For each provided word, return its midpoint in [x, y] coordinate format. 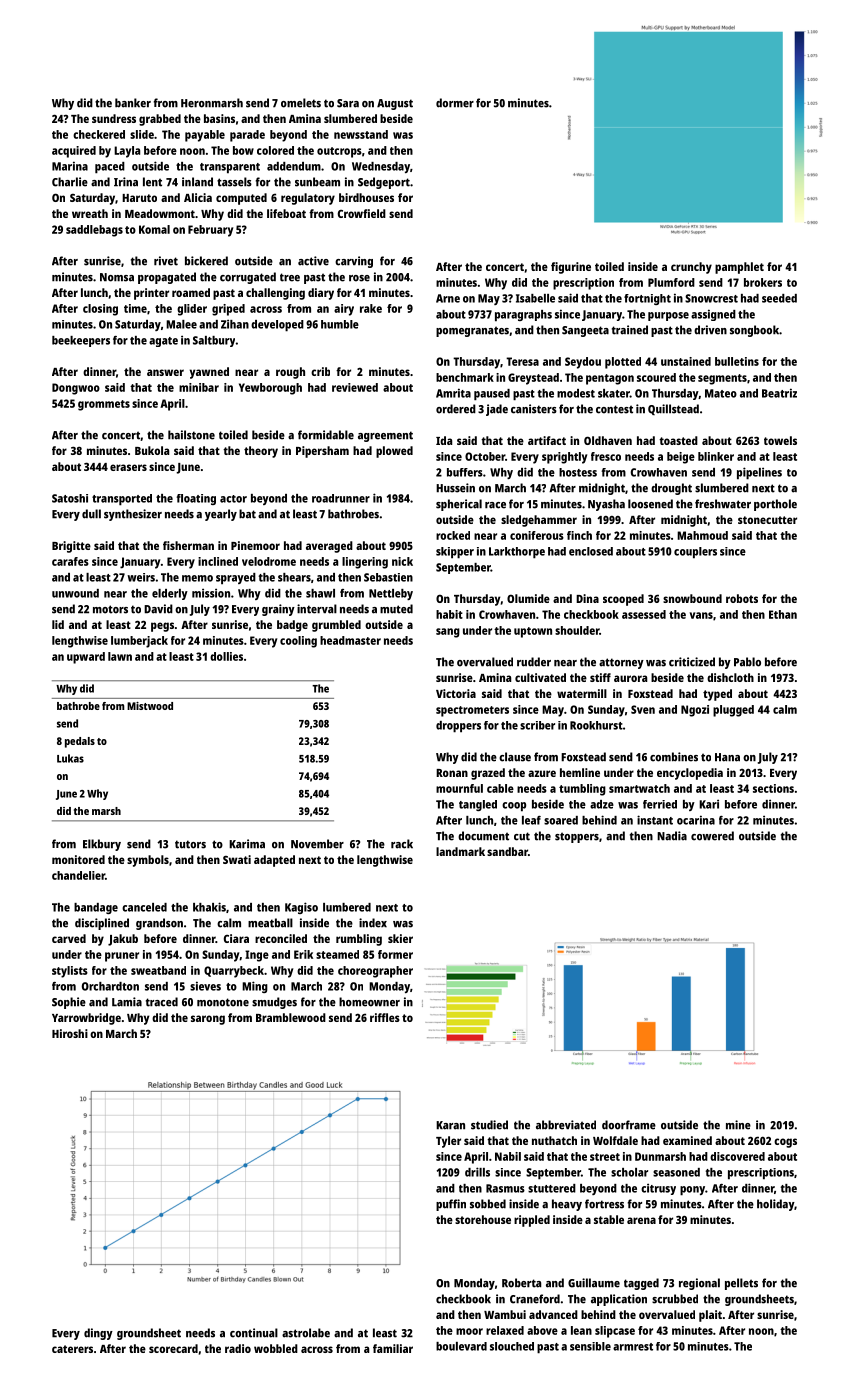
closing [100, 310]
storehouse [483, 1219]
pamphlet [739, 268]
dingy [98, 1334]
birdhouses [366, 197]
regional [699, 1284]
